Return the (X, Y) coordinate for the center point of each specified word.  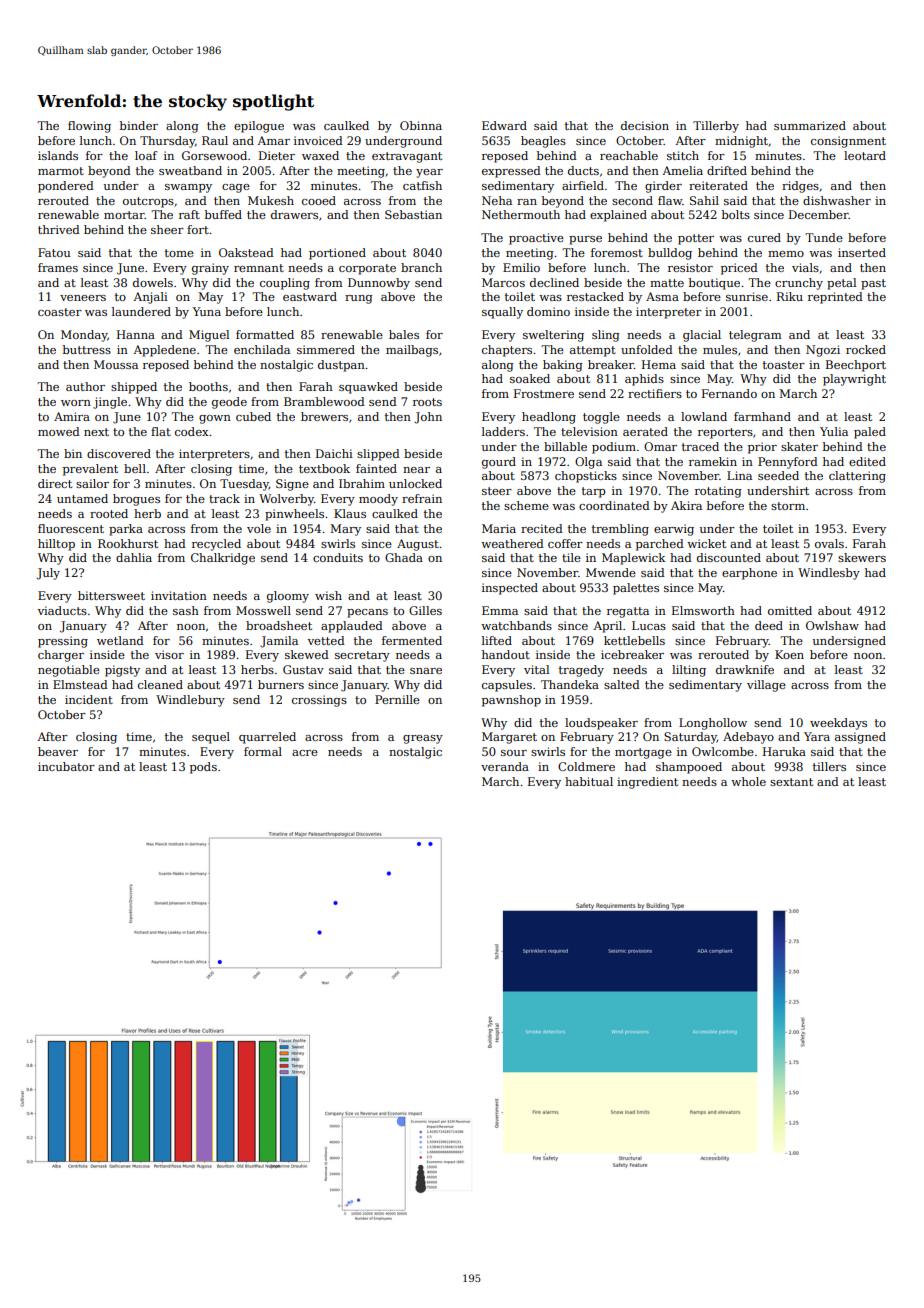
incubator (66, 766)
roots (427, 402)
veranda (505, 766)
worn (76, 403)
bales (404, 334)
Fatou (54, 252)
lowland (704, 416)
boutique (714, 284)
